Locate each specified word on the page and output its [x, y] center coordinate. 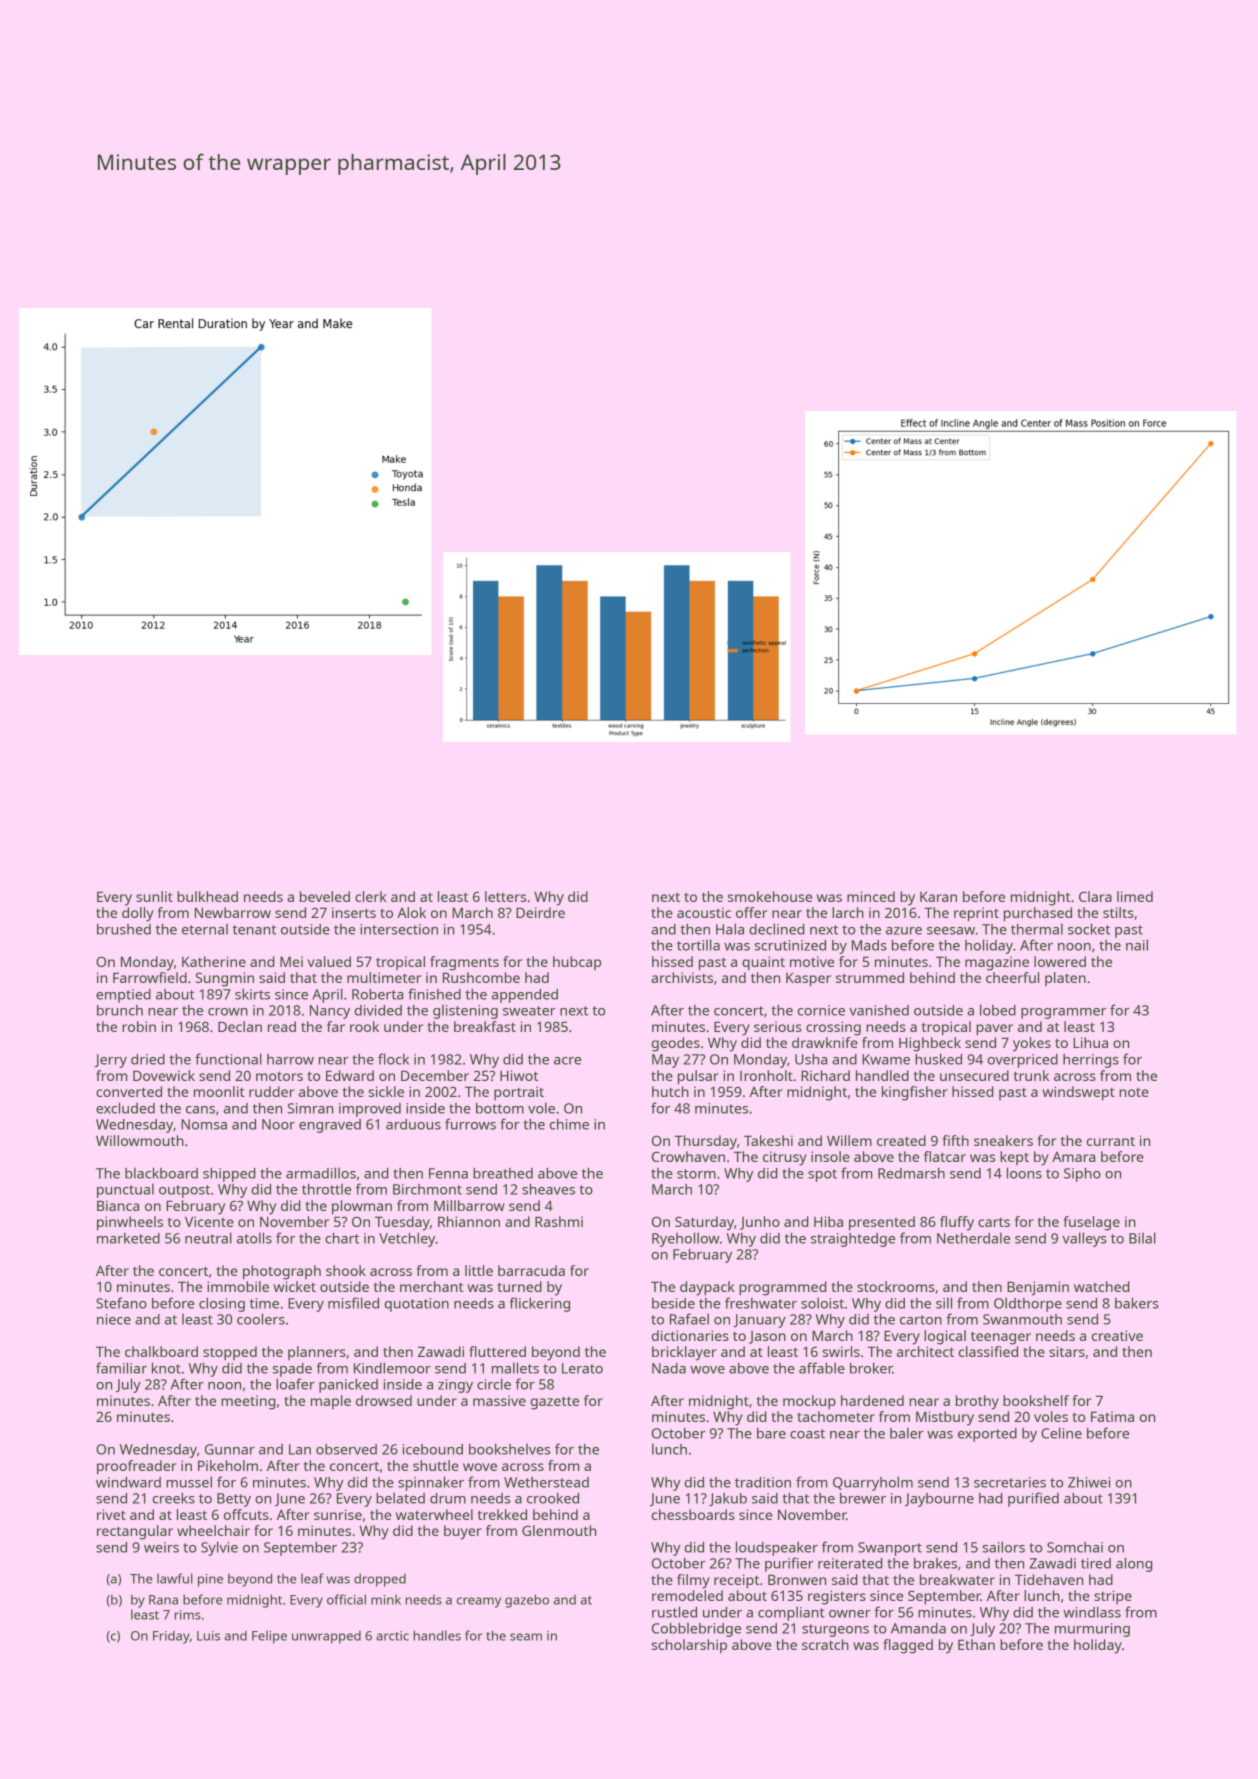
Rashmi [559, 1221]
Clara [1095, 896]
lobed [998, 1010]
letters [505, 896]
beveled [325, 896]
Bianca [118, 1205]
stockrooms [896, 1286]
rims [188, 1615]
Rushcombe [481, 977]
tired [1096, 1563]
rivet [111, 1514]
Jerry [110, 1061]
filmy [693, 1581]
